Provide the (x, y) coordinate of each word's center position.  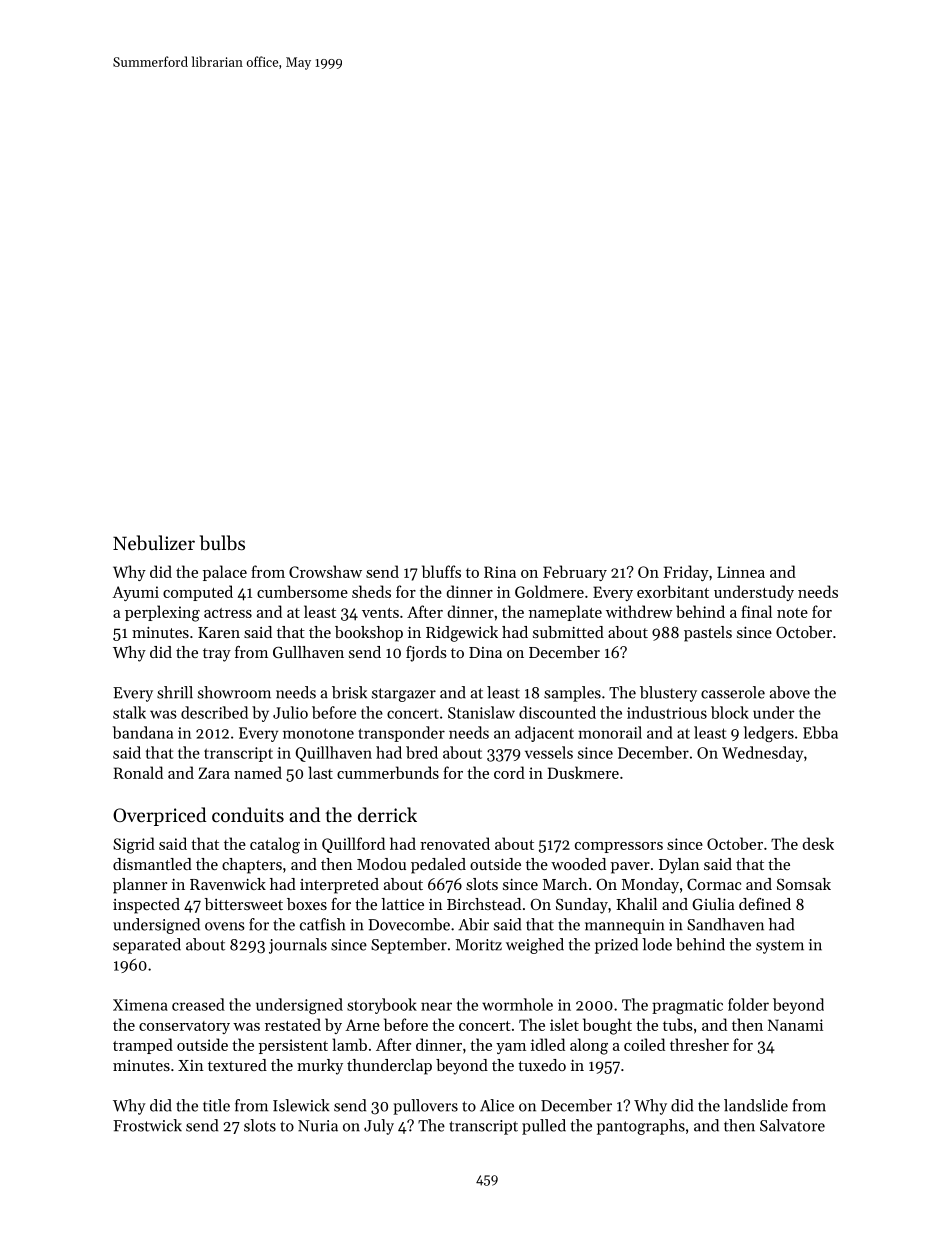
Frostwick (147, 1125)
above (790, 692)
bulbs (222, 543)
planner (140, 886)
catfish (323, 924)
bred (422, 752)
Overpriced (160, 816)
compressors (619, 847)
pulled (544, 1127)
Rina (500, 572)
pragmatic (687, 1006)
